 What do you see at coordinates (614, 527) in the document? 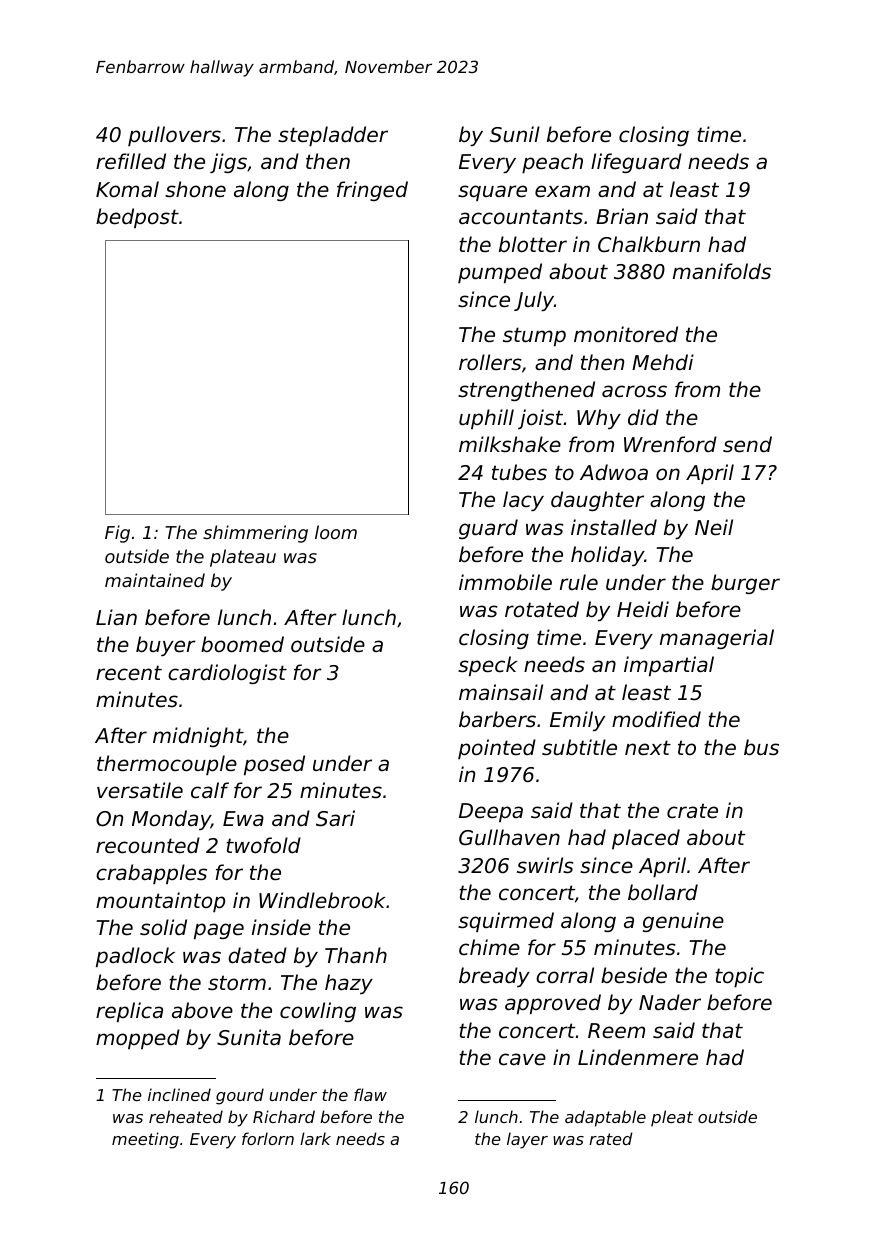
I see `installed` at bounding box center [614, 527].
